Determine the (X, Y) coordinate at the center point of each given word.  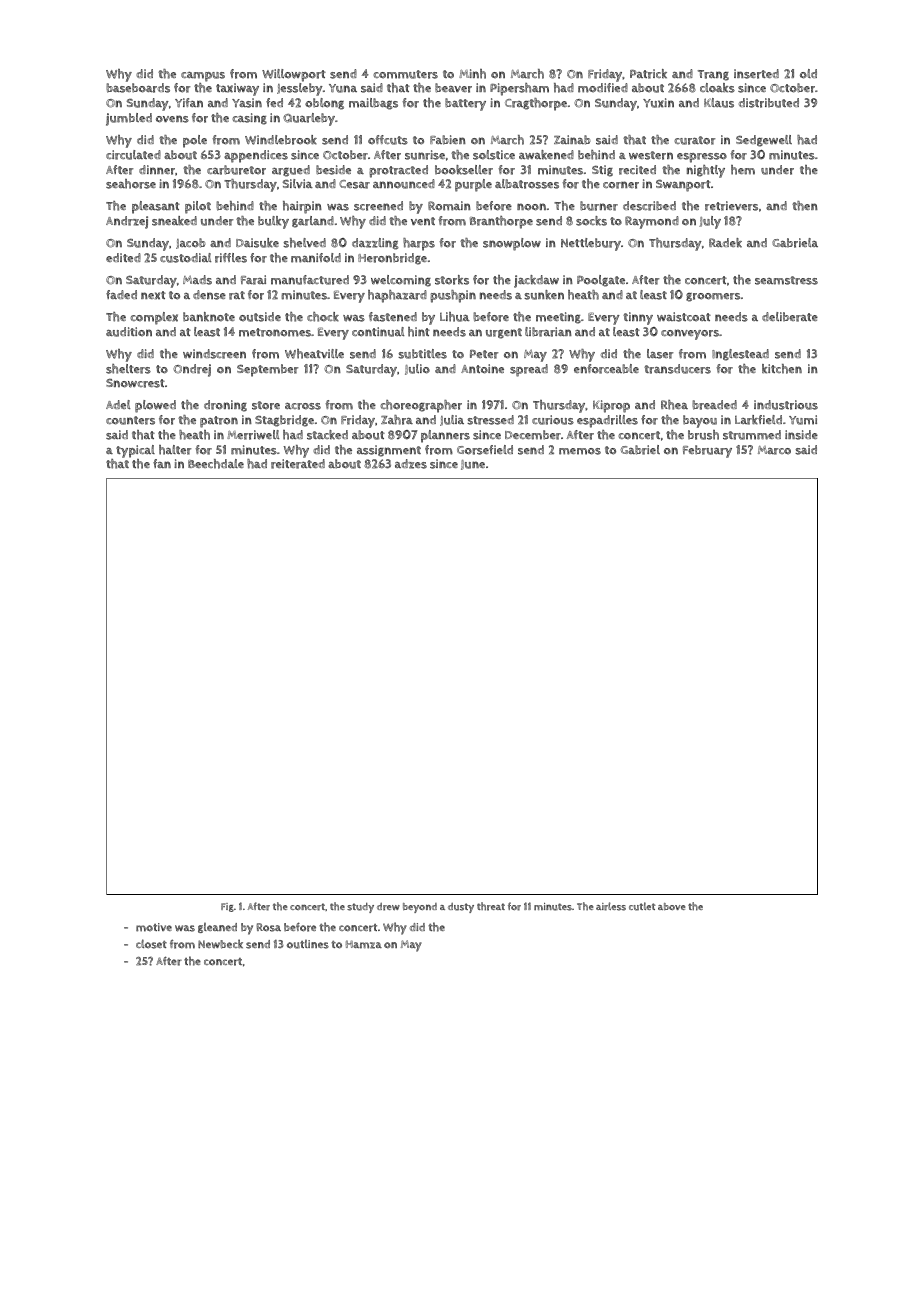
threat (491, 906)
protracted (398, 171)
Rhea (674, 405)
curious (553, 420)
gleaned (217, 928)
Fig (227, 907)
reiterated (298, 464)
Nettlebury (591, 244)
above (671, 906)
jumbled (129, 119)
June (473, 465)
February (707, 451)
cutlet (642, 906)
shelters (128, 369)
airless (611, 906)
